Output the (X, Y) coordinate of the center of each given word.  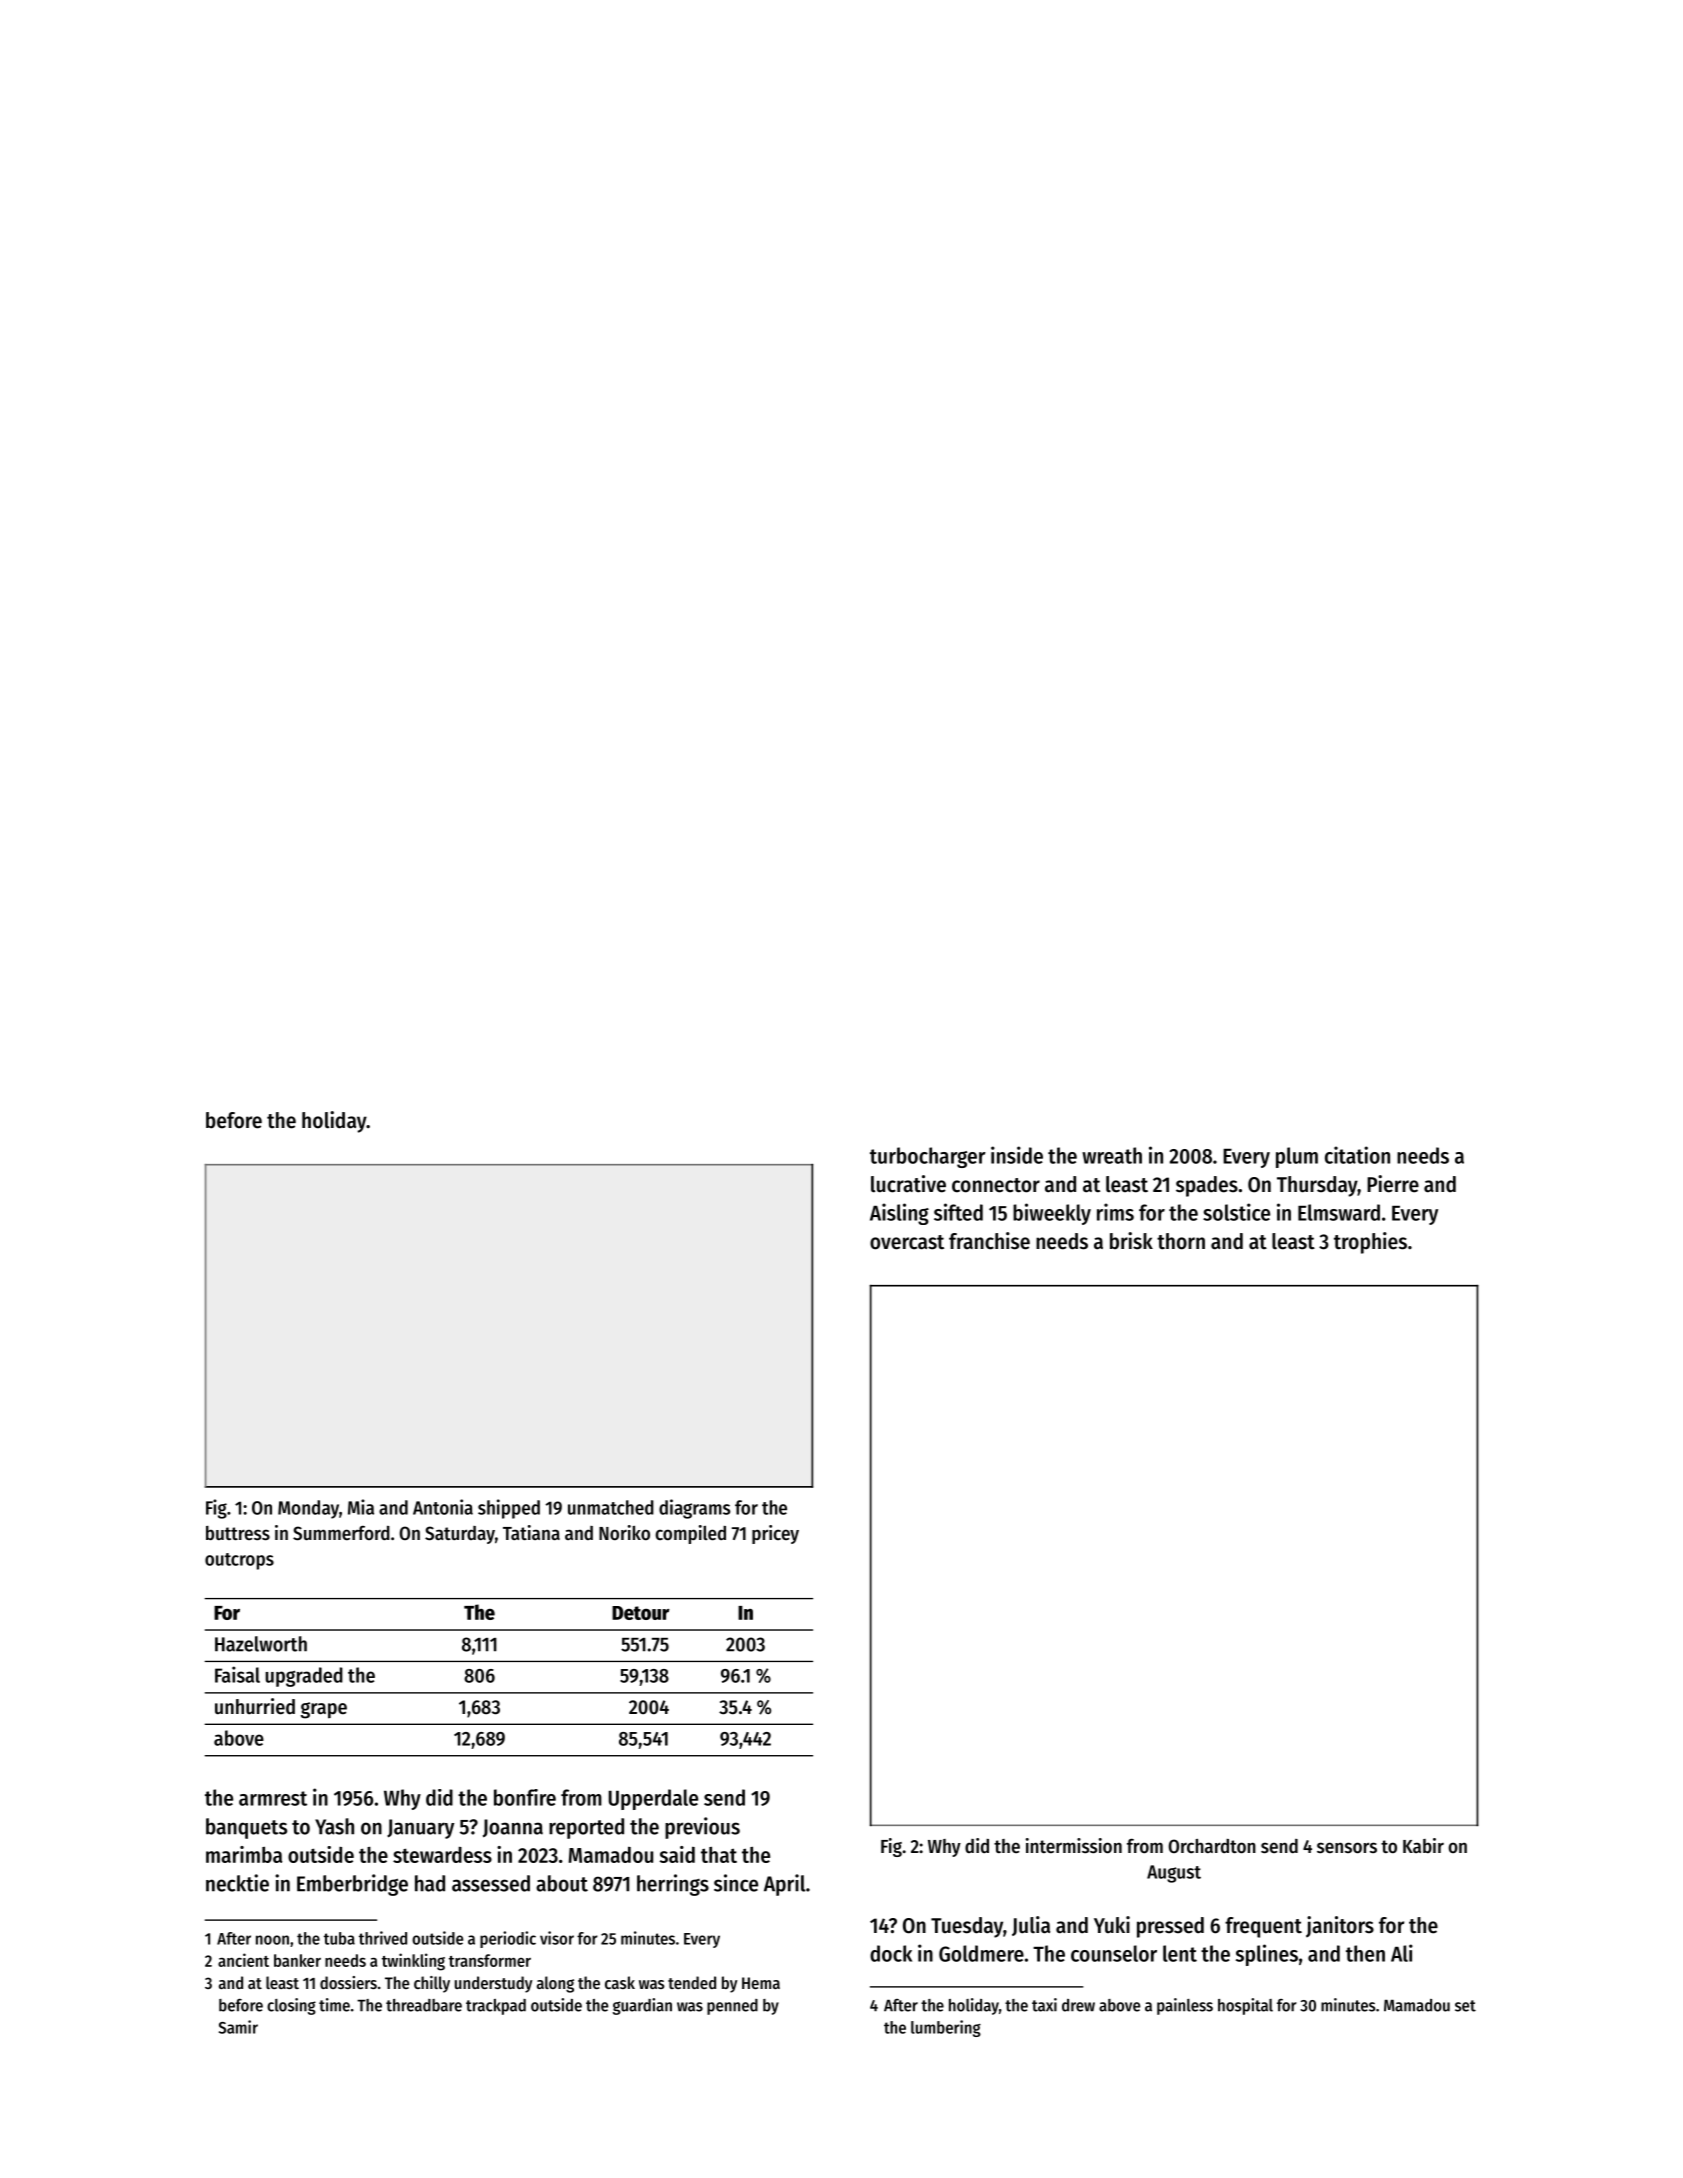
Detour (640, 1613)
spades (1207, 1186)
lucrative (908, 1184)
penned (732, 2007)
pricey (775, 1534)
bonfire (525, 1797)
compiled (690, 1534)
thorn (1181, 1241)
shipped (509, 1509)
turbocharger (928, 1157)
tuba (339, 1938)
